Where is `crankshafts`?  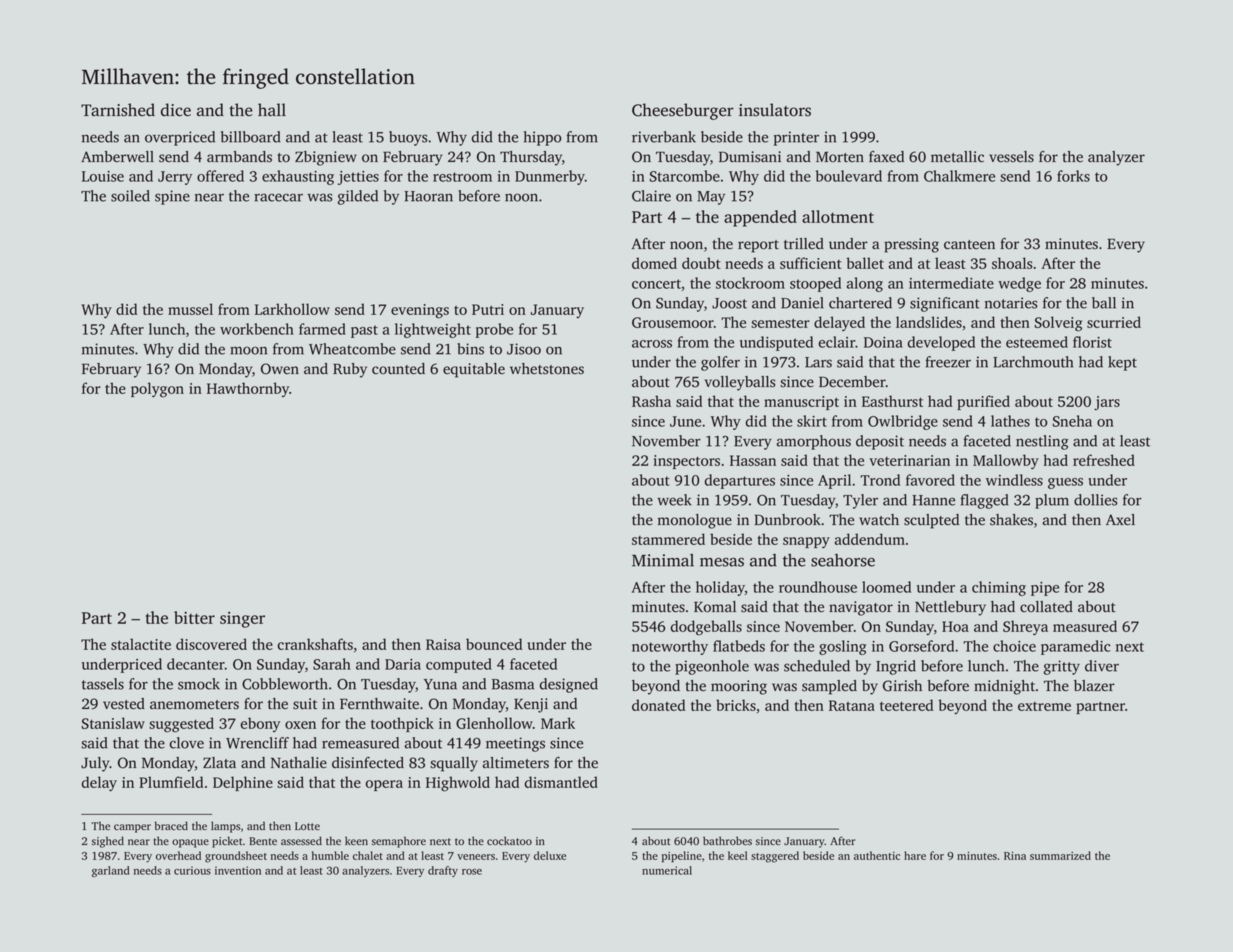
crankshafts is located at coordinates (315, 644).
